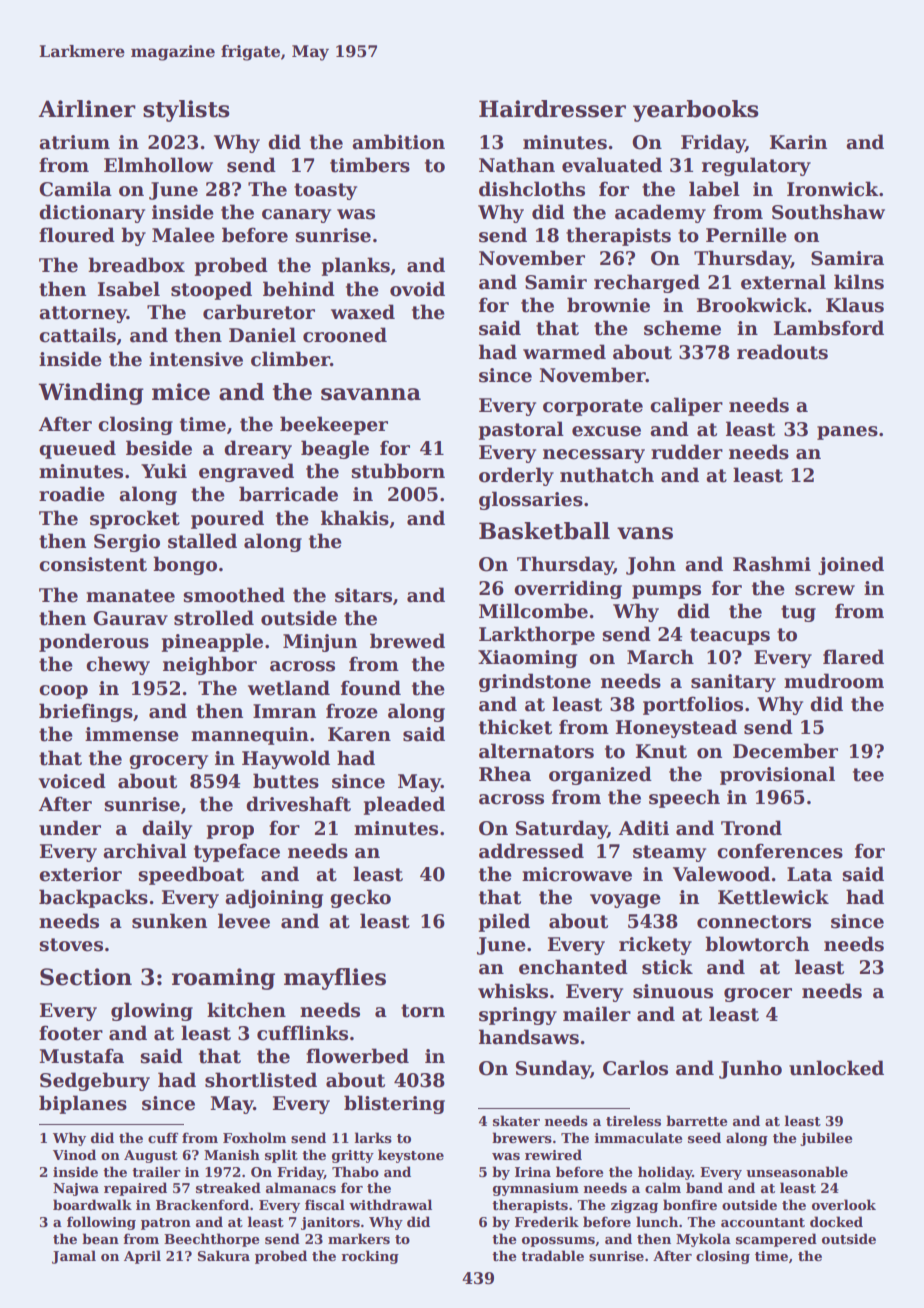  I want to click on Irina, so click(533, 1172).
